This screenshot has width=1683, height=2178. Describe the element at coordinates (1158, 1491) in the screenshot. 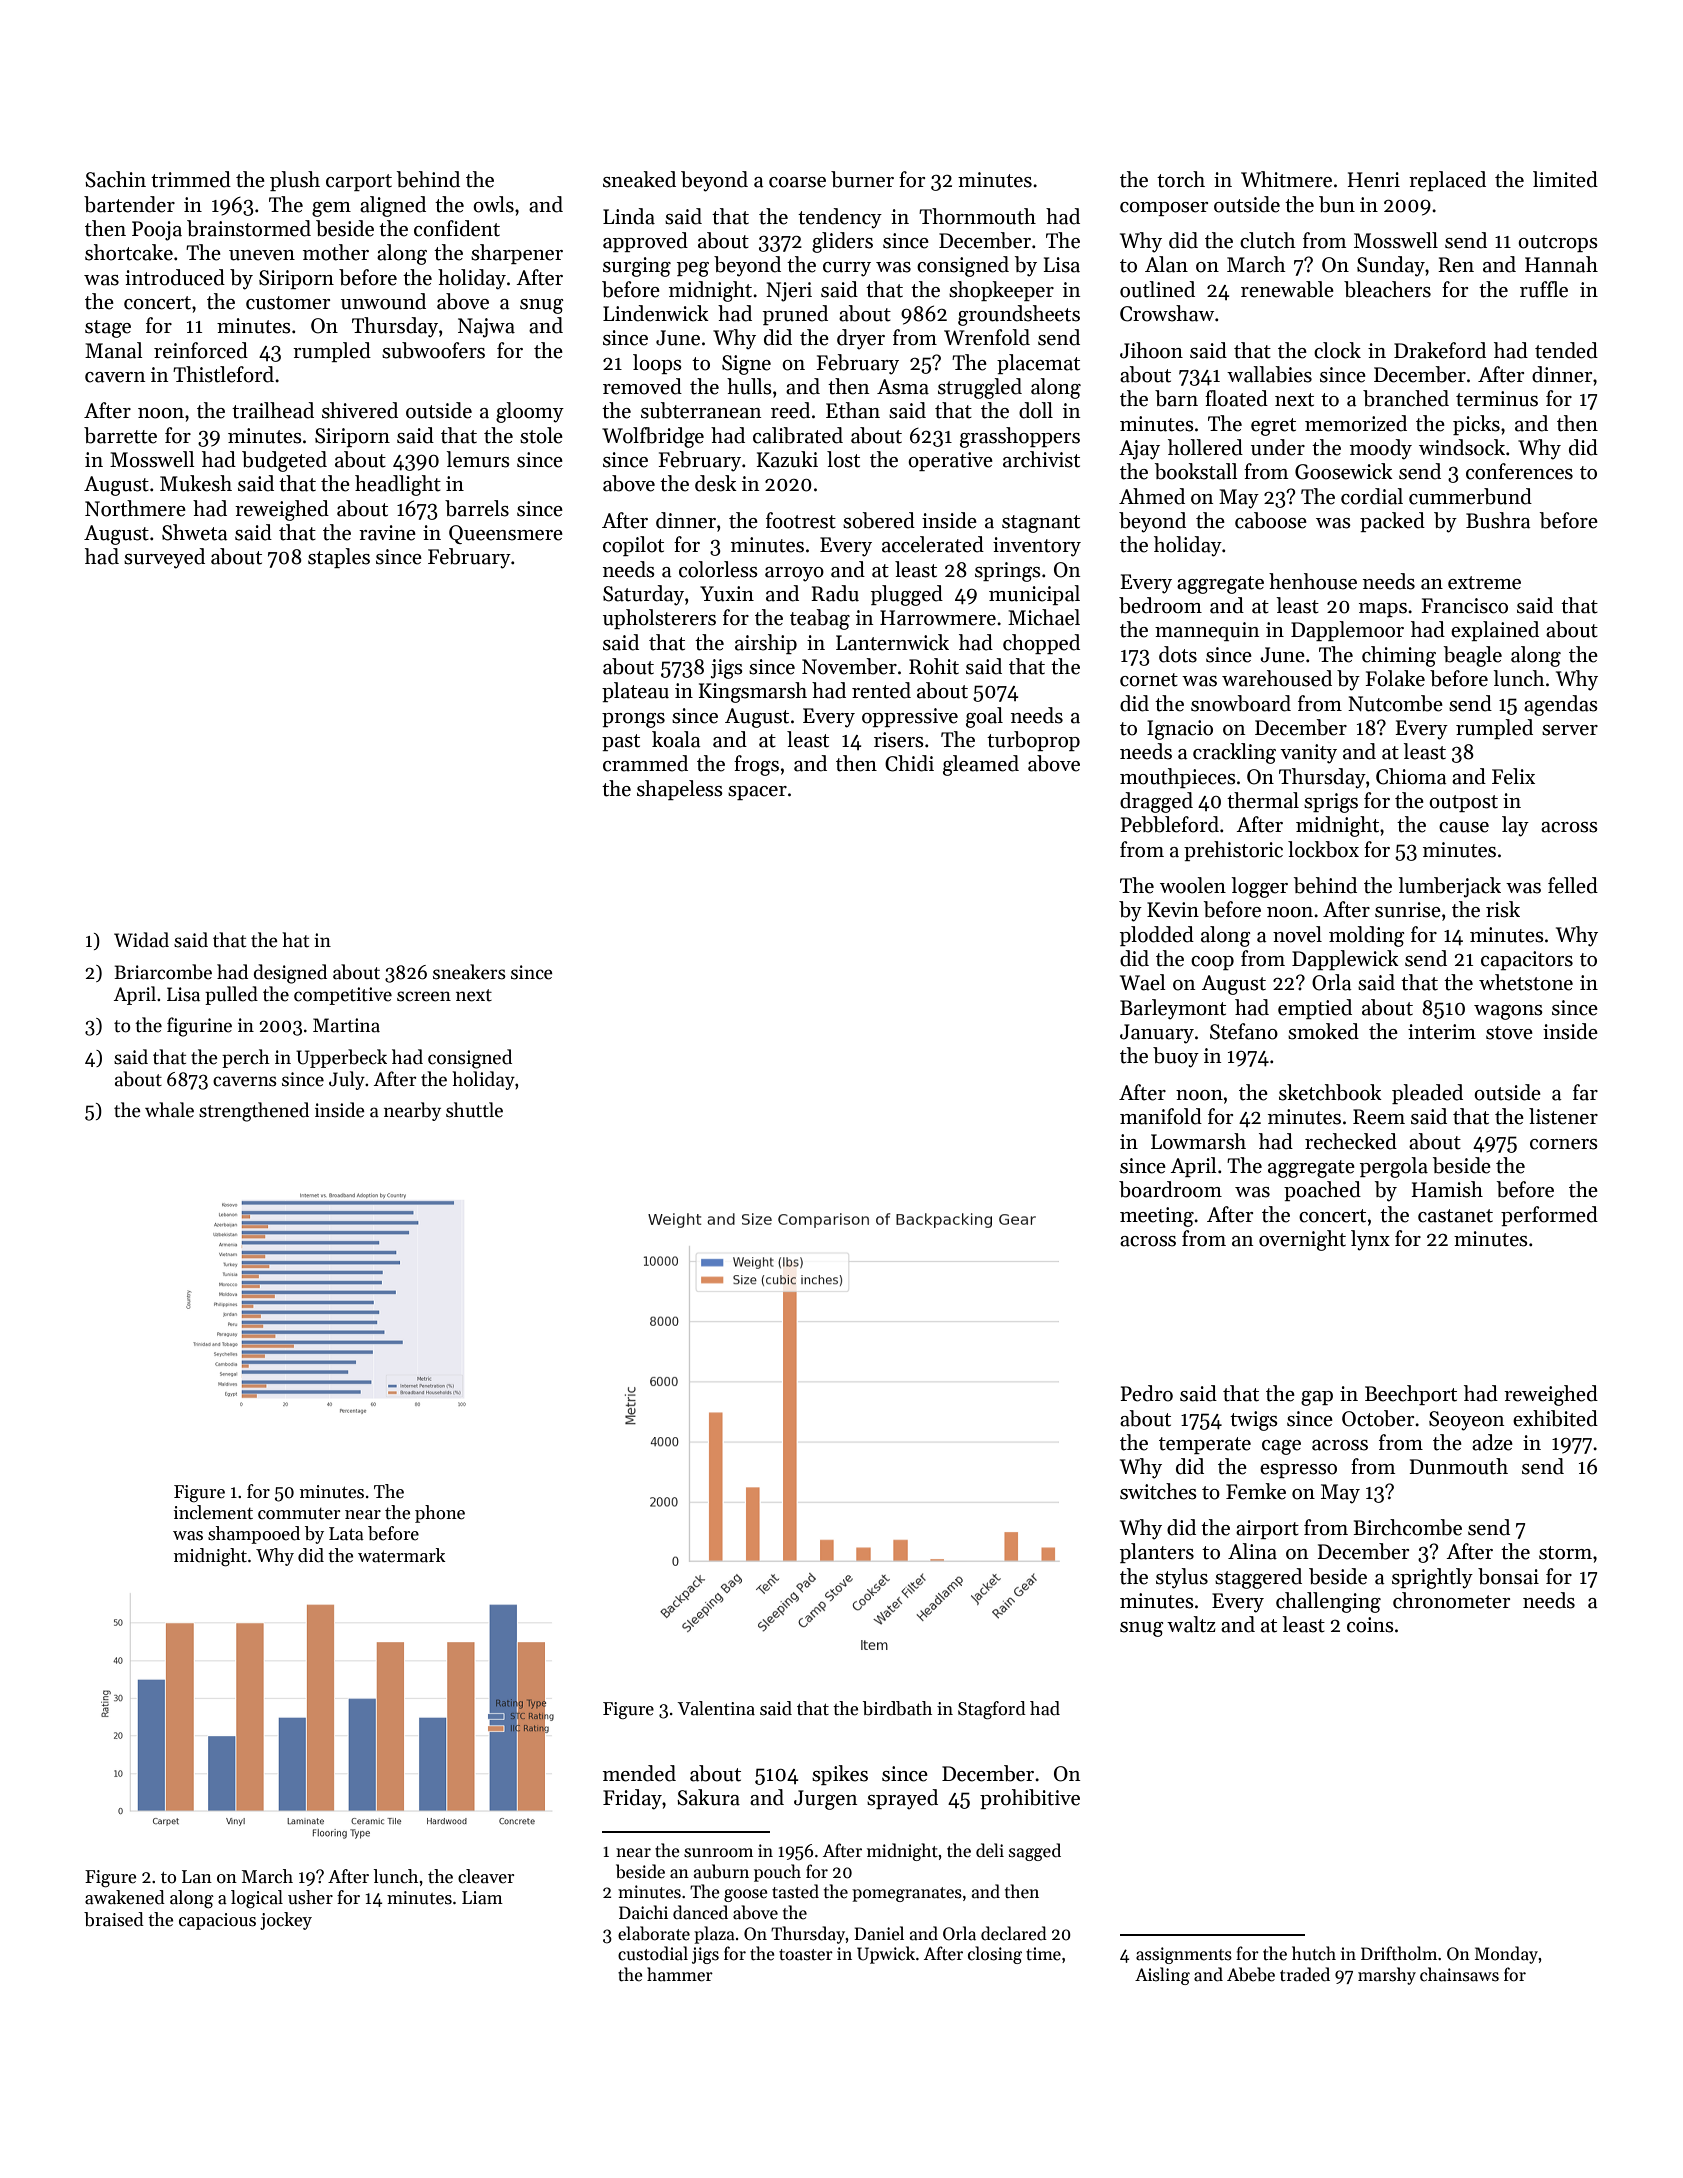

I see `switches` at that location.
